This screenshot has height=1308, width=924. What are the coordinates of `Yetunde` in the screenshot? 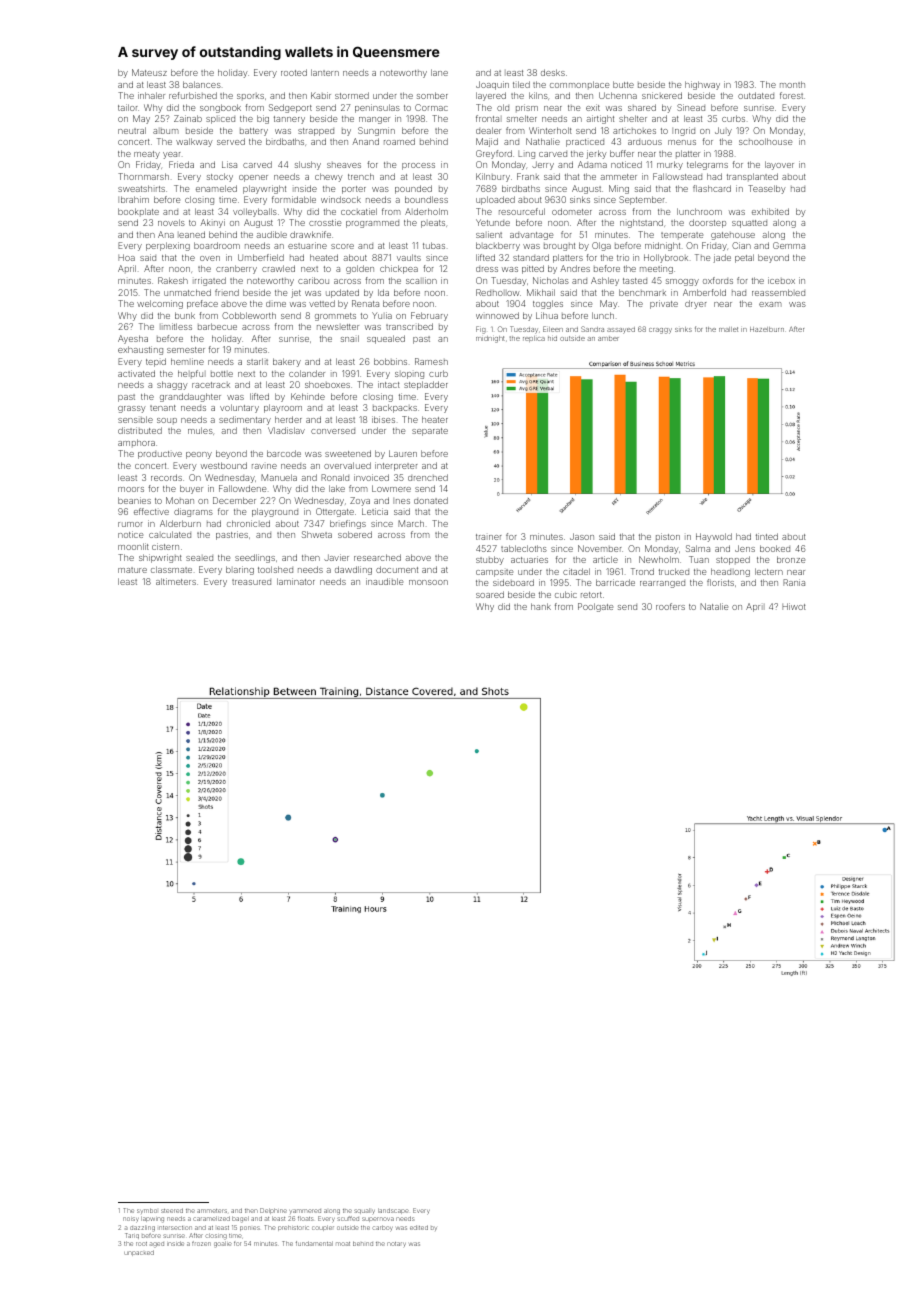 It's located at (493, 222).
